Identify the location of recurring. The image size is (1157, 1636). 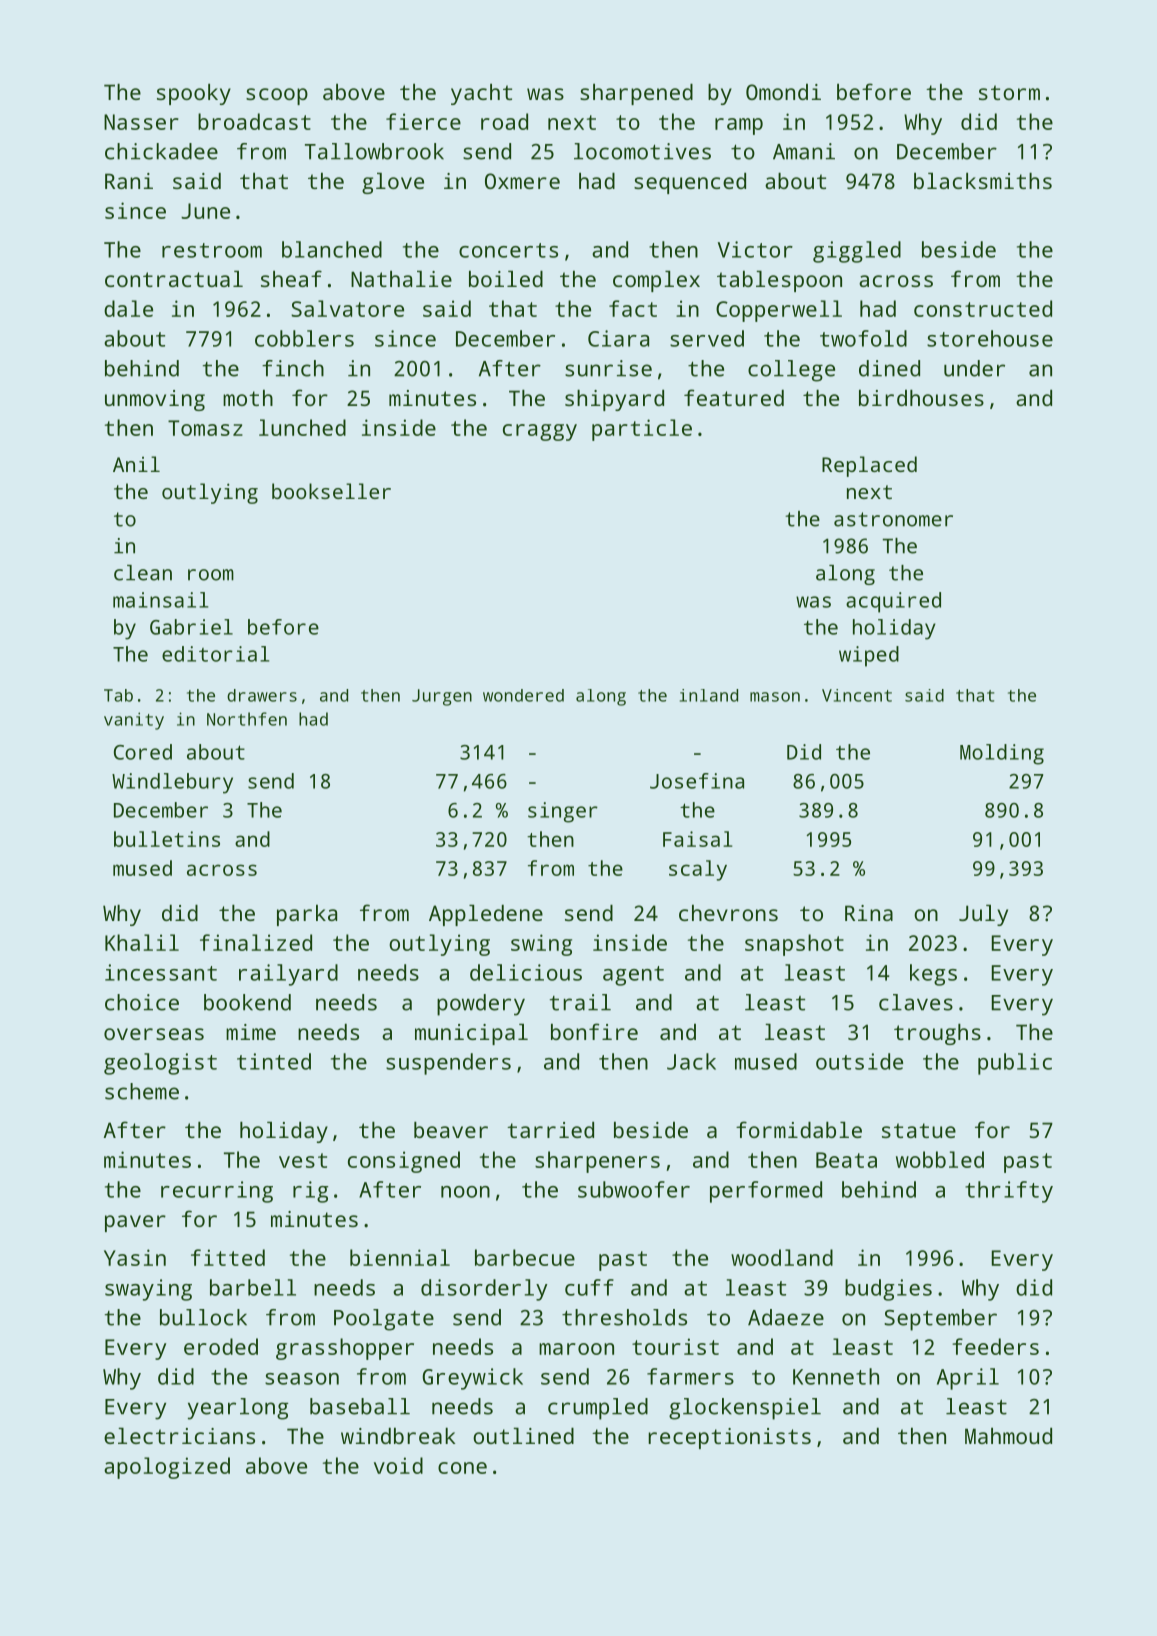
(217, 1192).
